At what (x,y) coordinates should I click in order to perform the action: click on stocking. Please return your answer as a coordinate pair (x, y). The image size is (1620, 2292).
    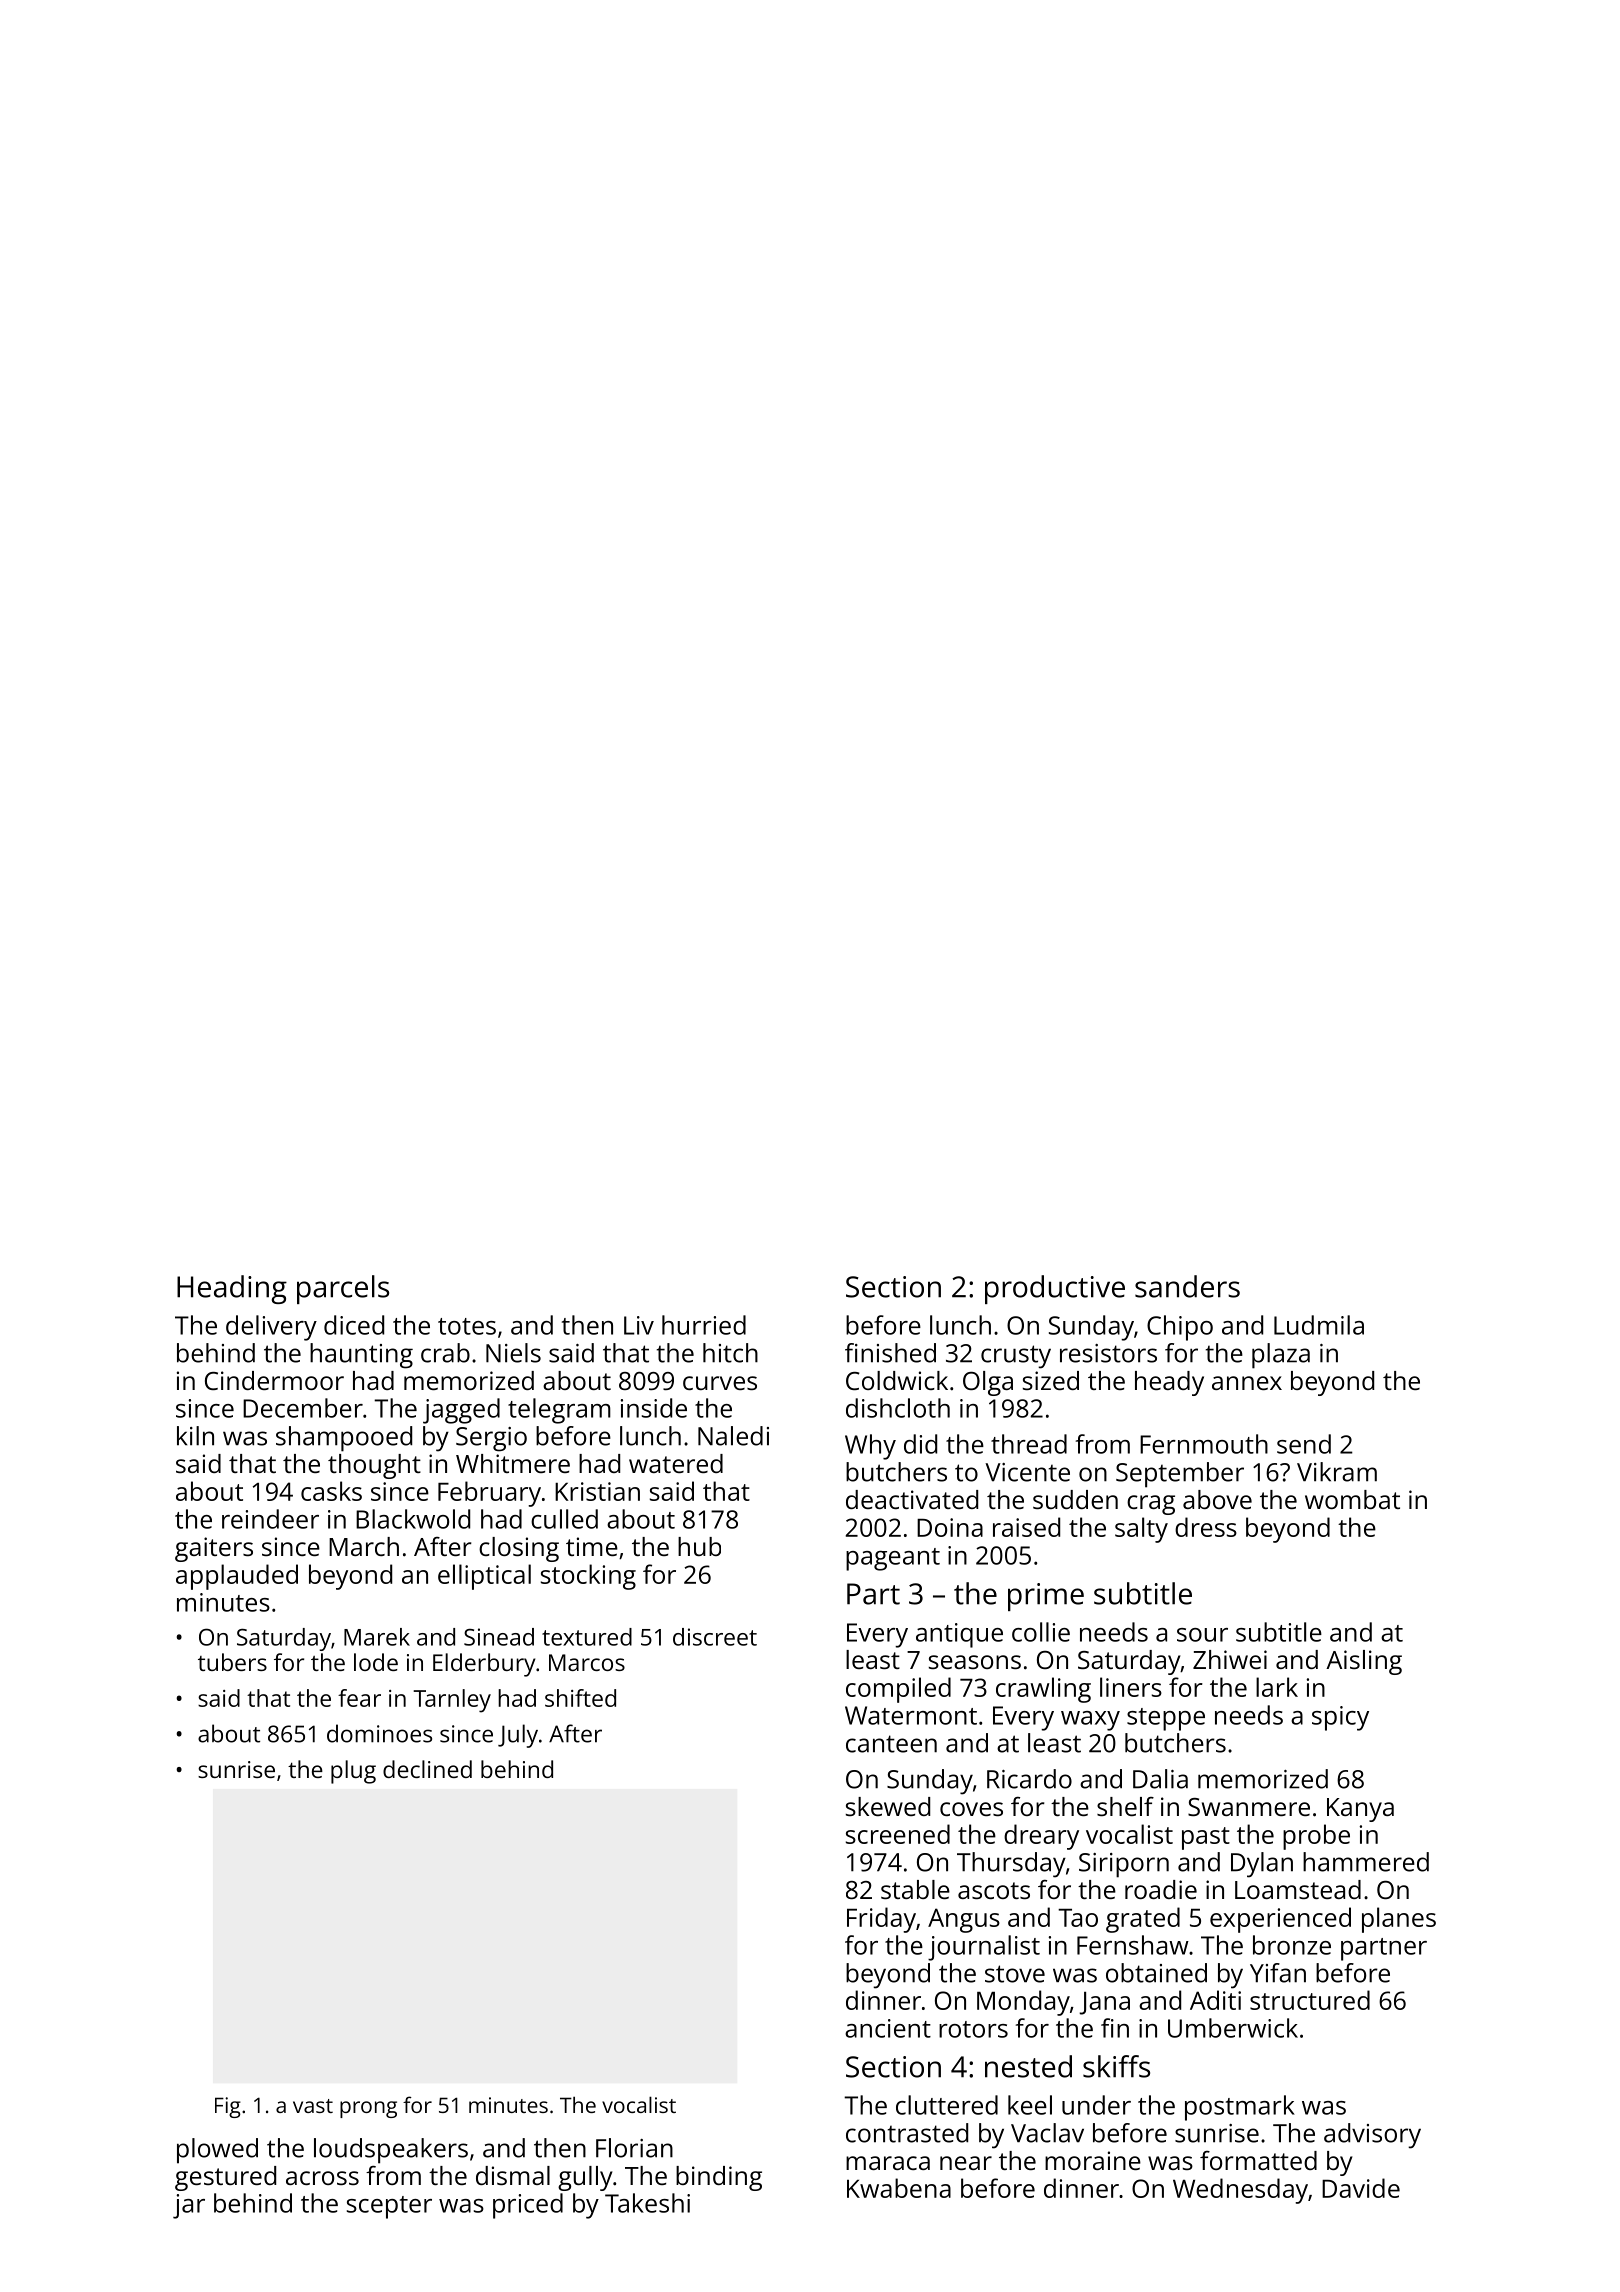
    Looking at the image, I should click on (588, 1577).
